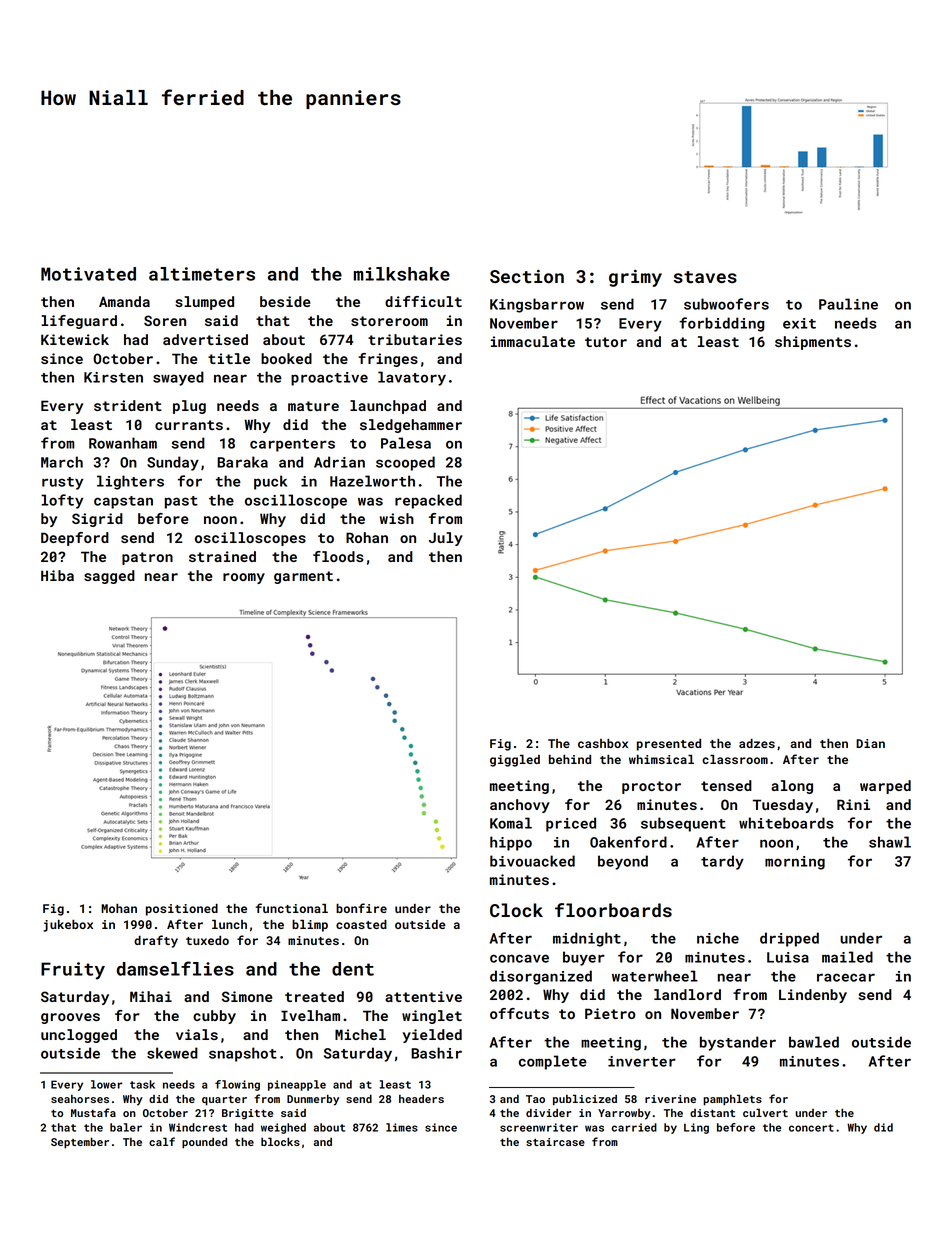  Describe the element at coordinates (757, 743) in the document. I see `adzes` at that location.
